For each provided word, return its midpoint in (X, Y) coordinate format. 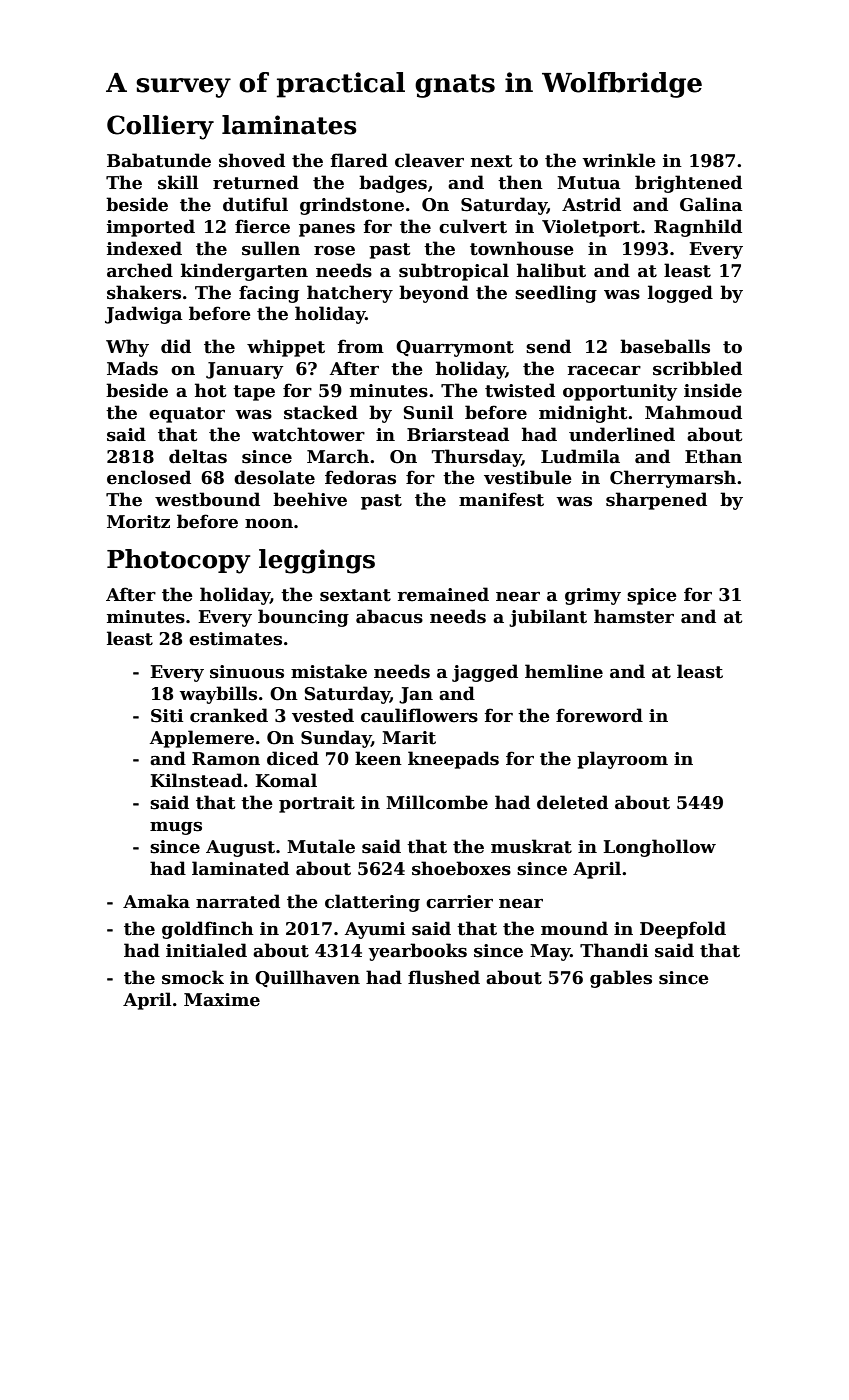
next (491, 161)
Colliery (160, 127)
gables (621, 979)
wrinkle (619, 160)
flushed (444, 977)
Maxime (222, 1000)
